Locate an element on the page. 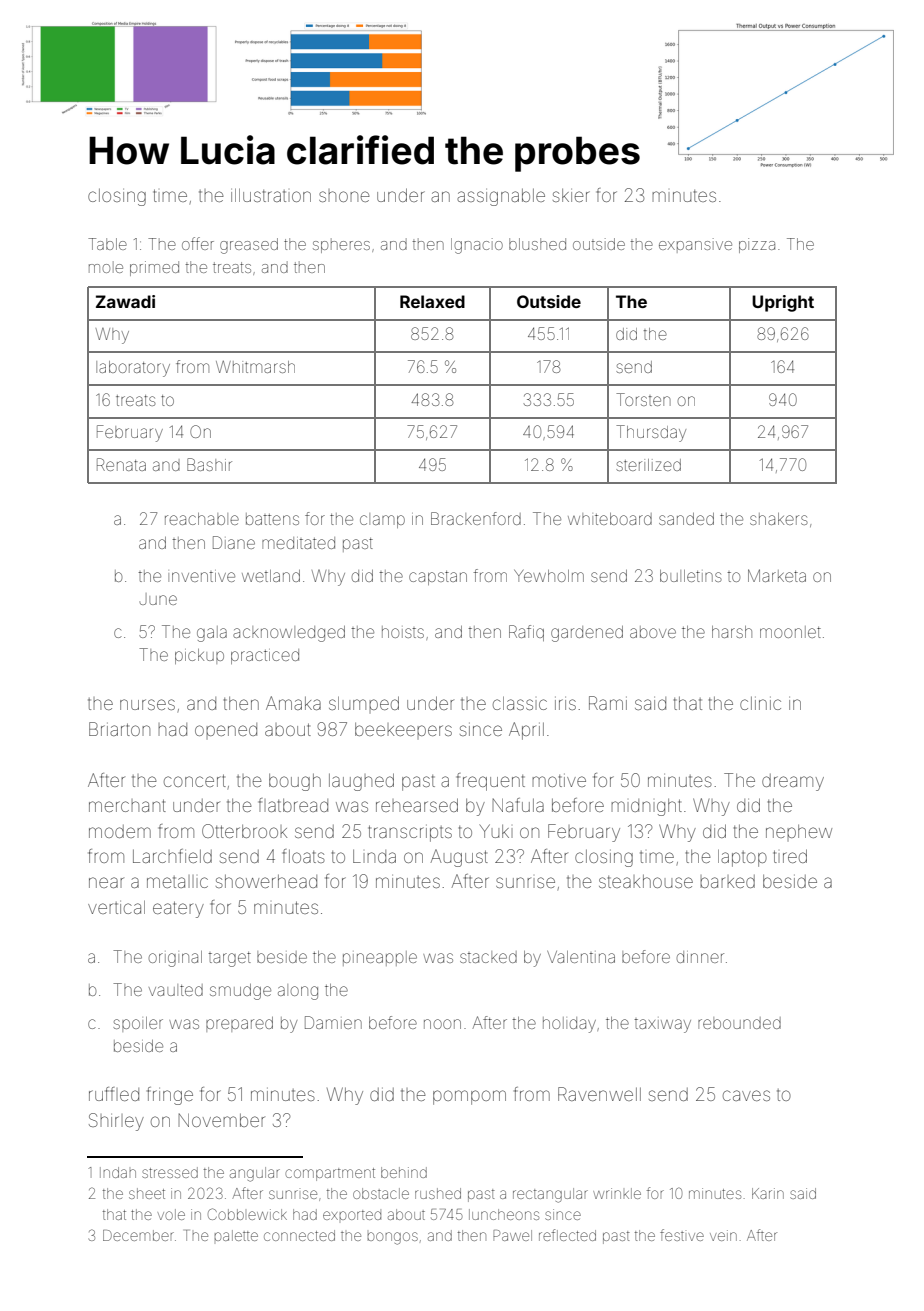 Image resolution: width=924 pixels, height=1311 pixels. fringe is located at coordinates (170, 1096).
